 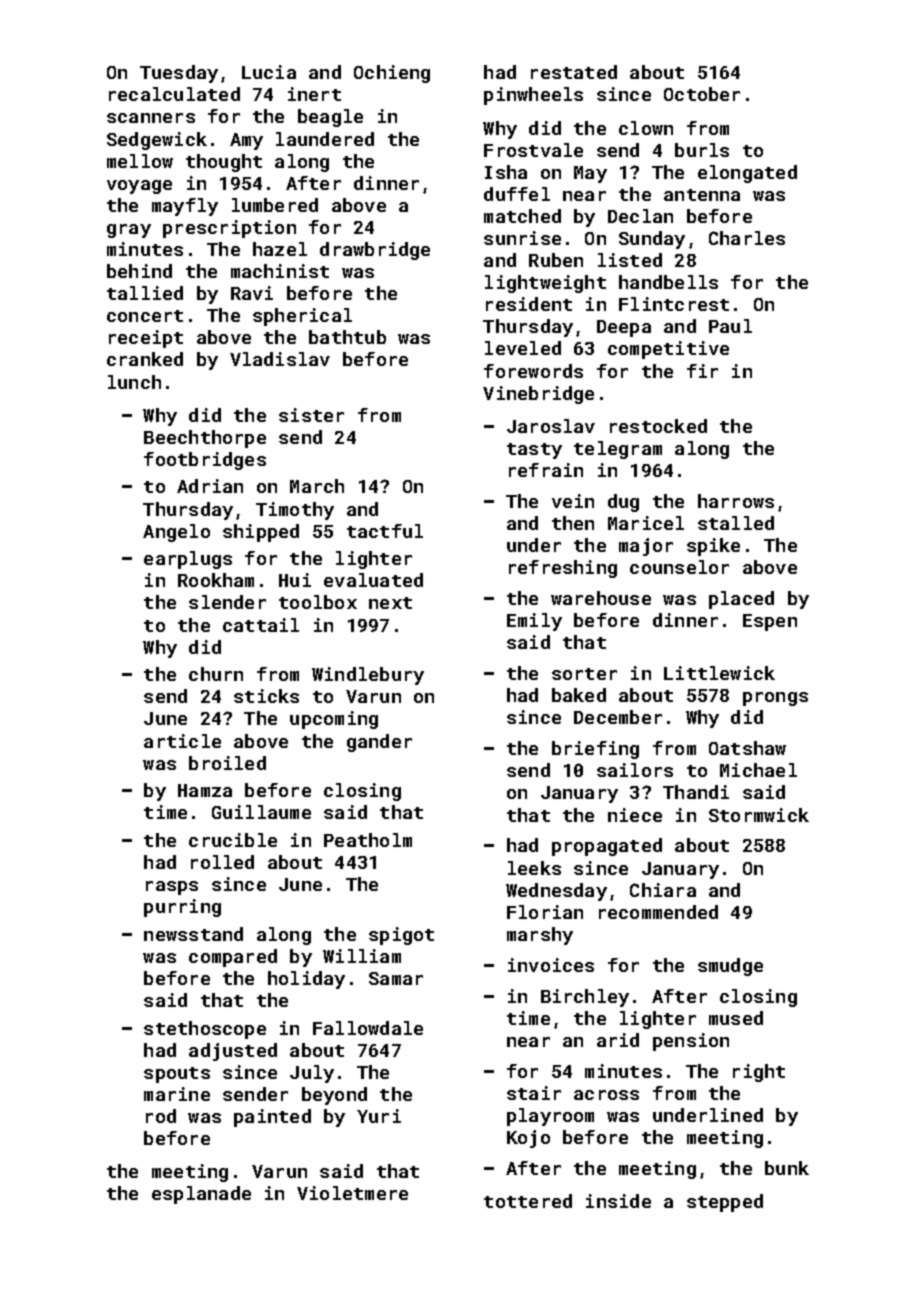 I want to click on rod, so click(x=161, y=1116).
